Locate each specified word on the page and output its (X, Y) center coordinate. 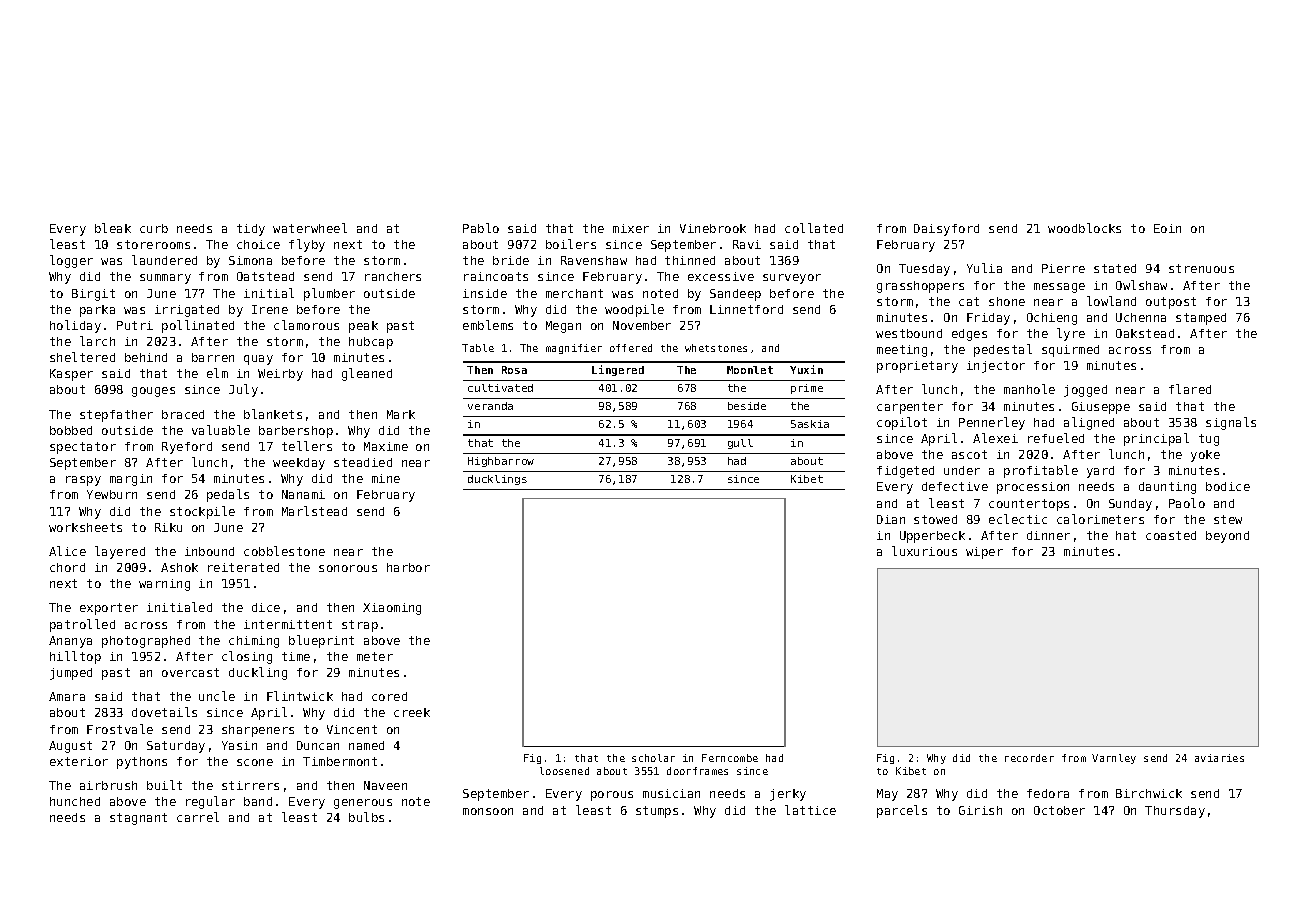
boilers (571, 244)
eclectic (1018, 519)
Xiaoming (392, 609)
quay (258, 360)
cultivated (500, 388)
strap (360, 626)
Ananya (70, 642)
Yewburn (112, 494)
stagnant (138, 819)
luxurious (924, 551)
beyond (1227, 537)
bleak (113, 228)
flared (1190, 389)
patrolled (82, 625)
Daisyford (946, 230)
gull (740, 444)
